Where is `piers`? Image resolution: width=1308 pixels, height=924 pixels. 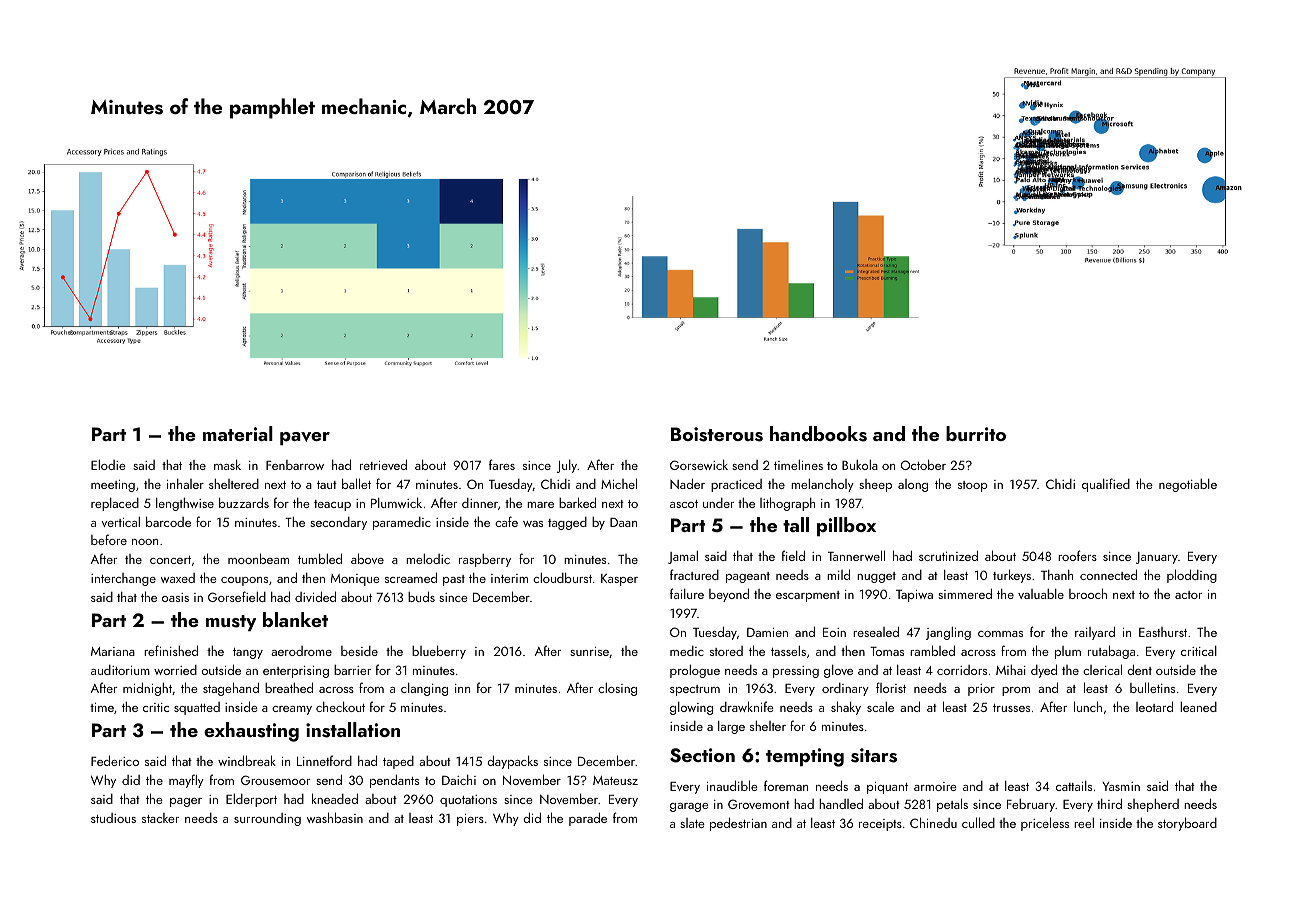
piers is located at coordinates (470, 820).
